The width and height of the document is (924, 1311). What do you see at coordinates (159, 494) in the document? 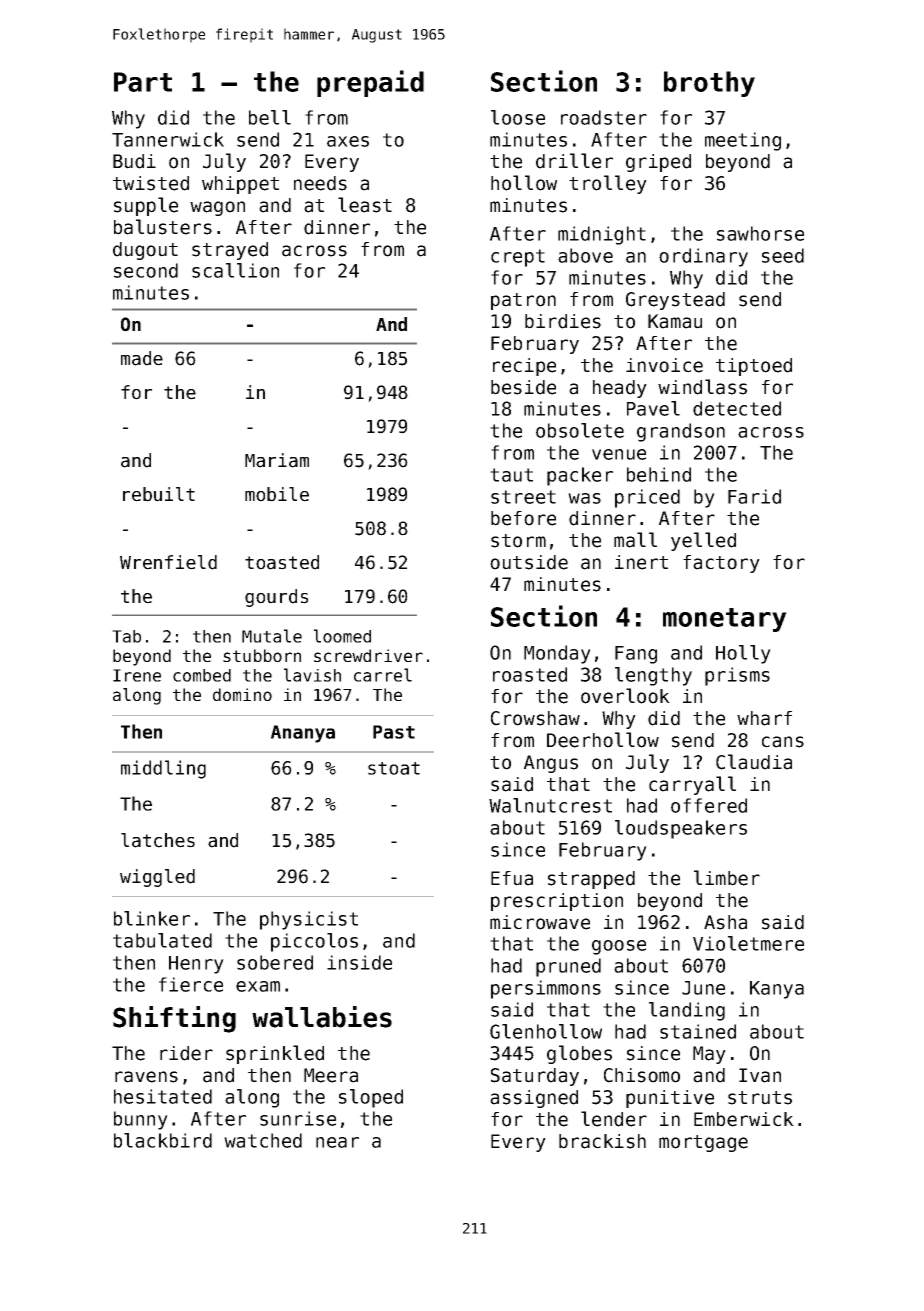
I see `rebuilt` at bounding box center [159, 494].
